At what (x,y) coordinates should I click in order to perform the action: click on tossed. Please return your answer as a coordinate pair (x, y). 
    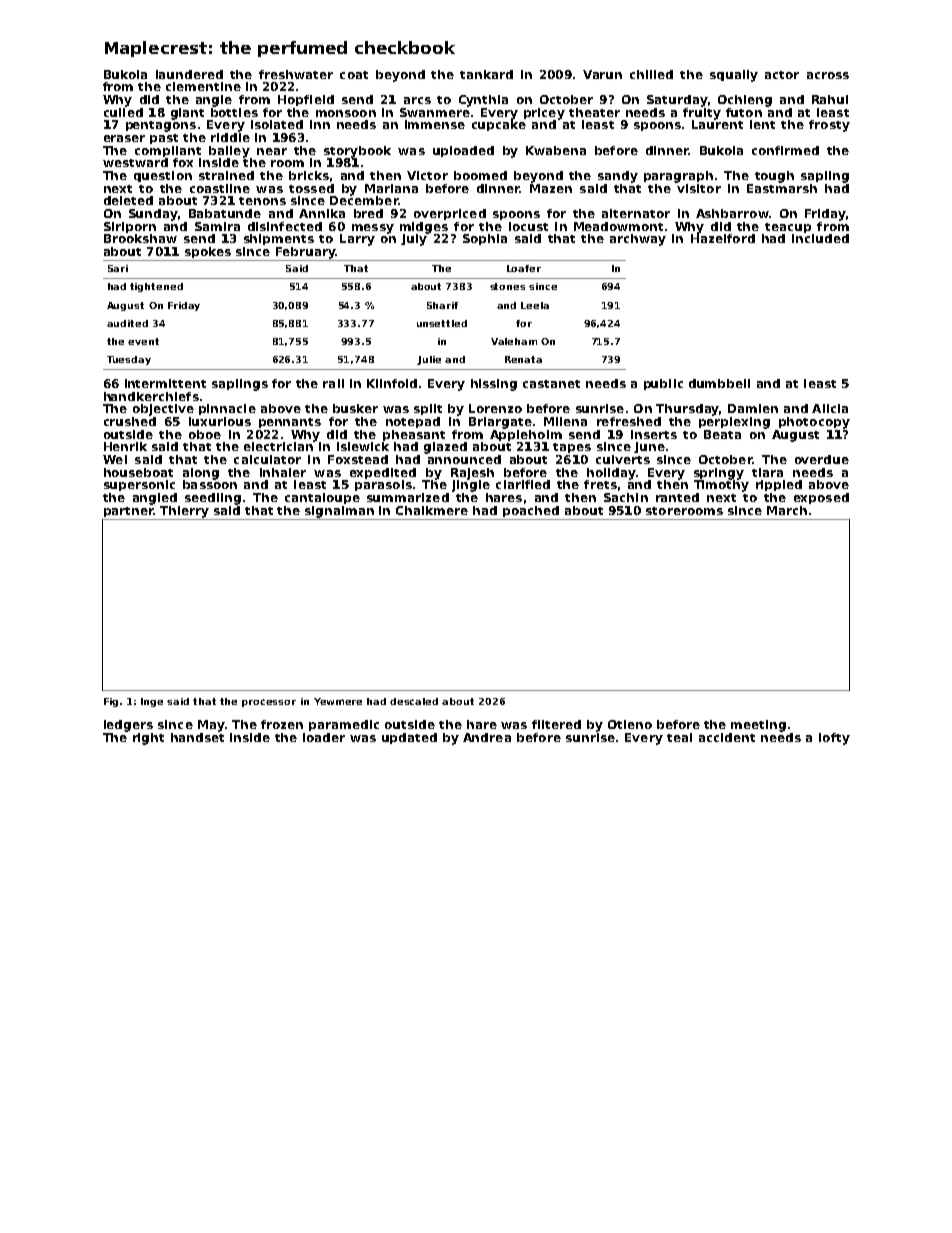
    Looking at the image, I should click on (311, 188).
